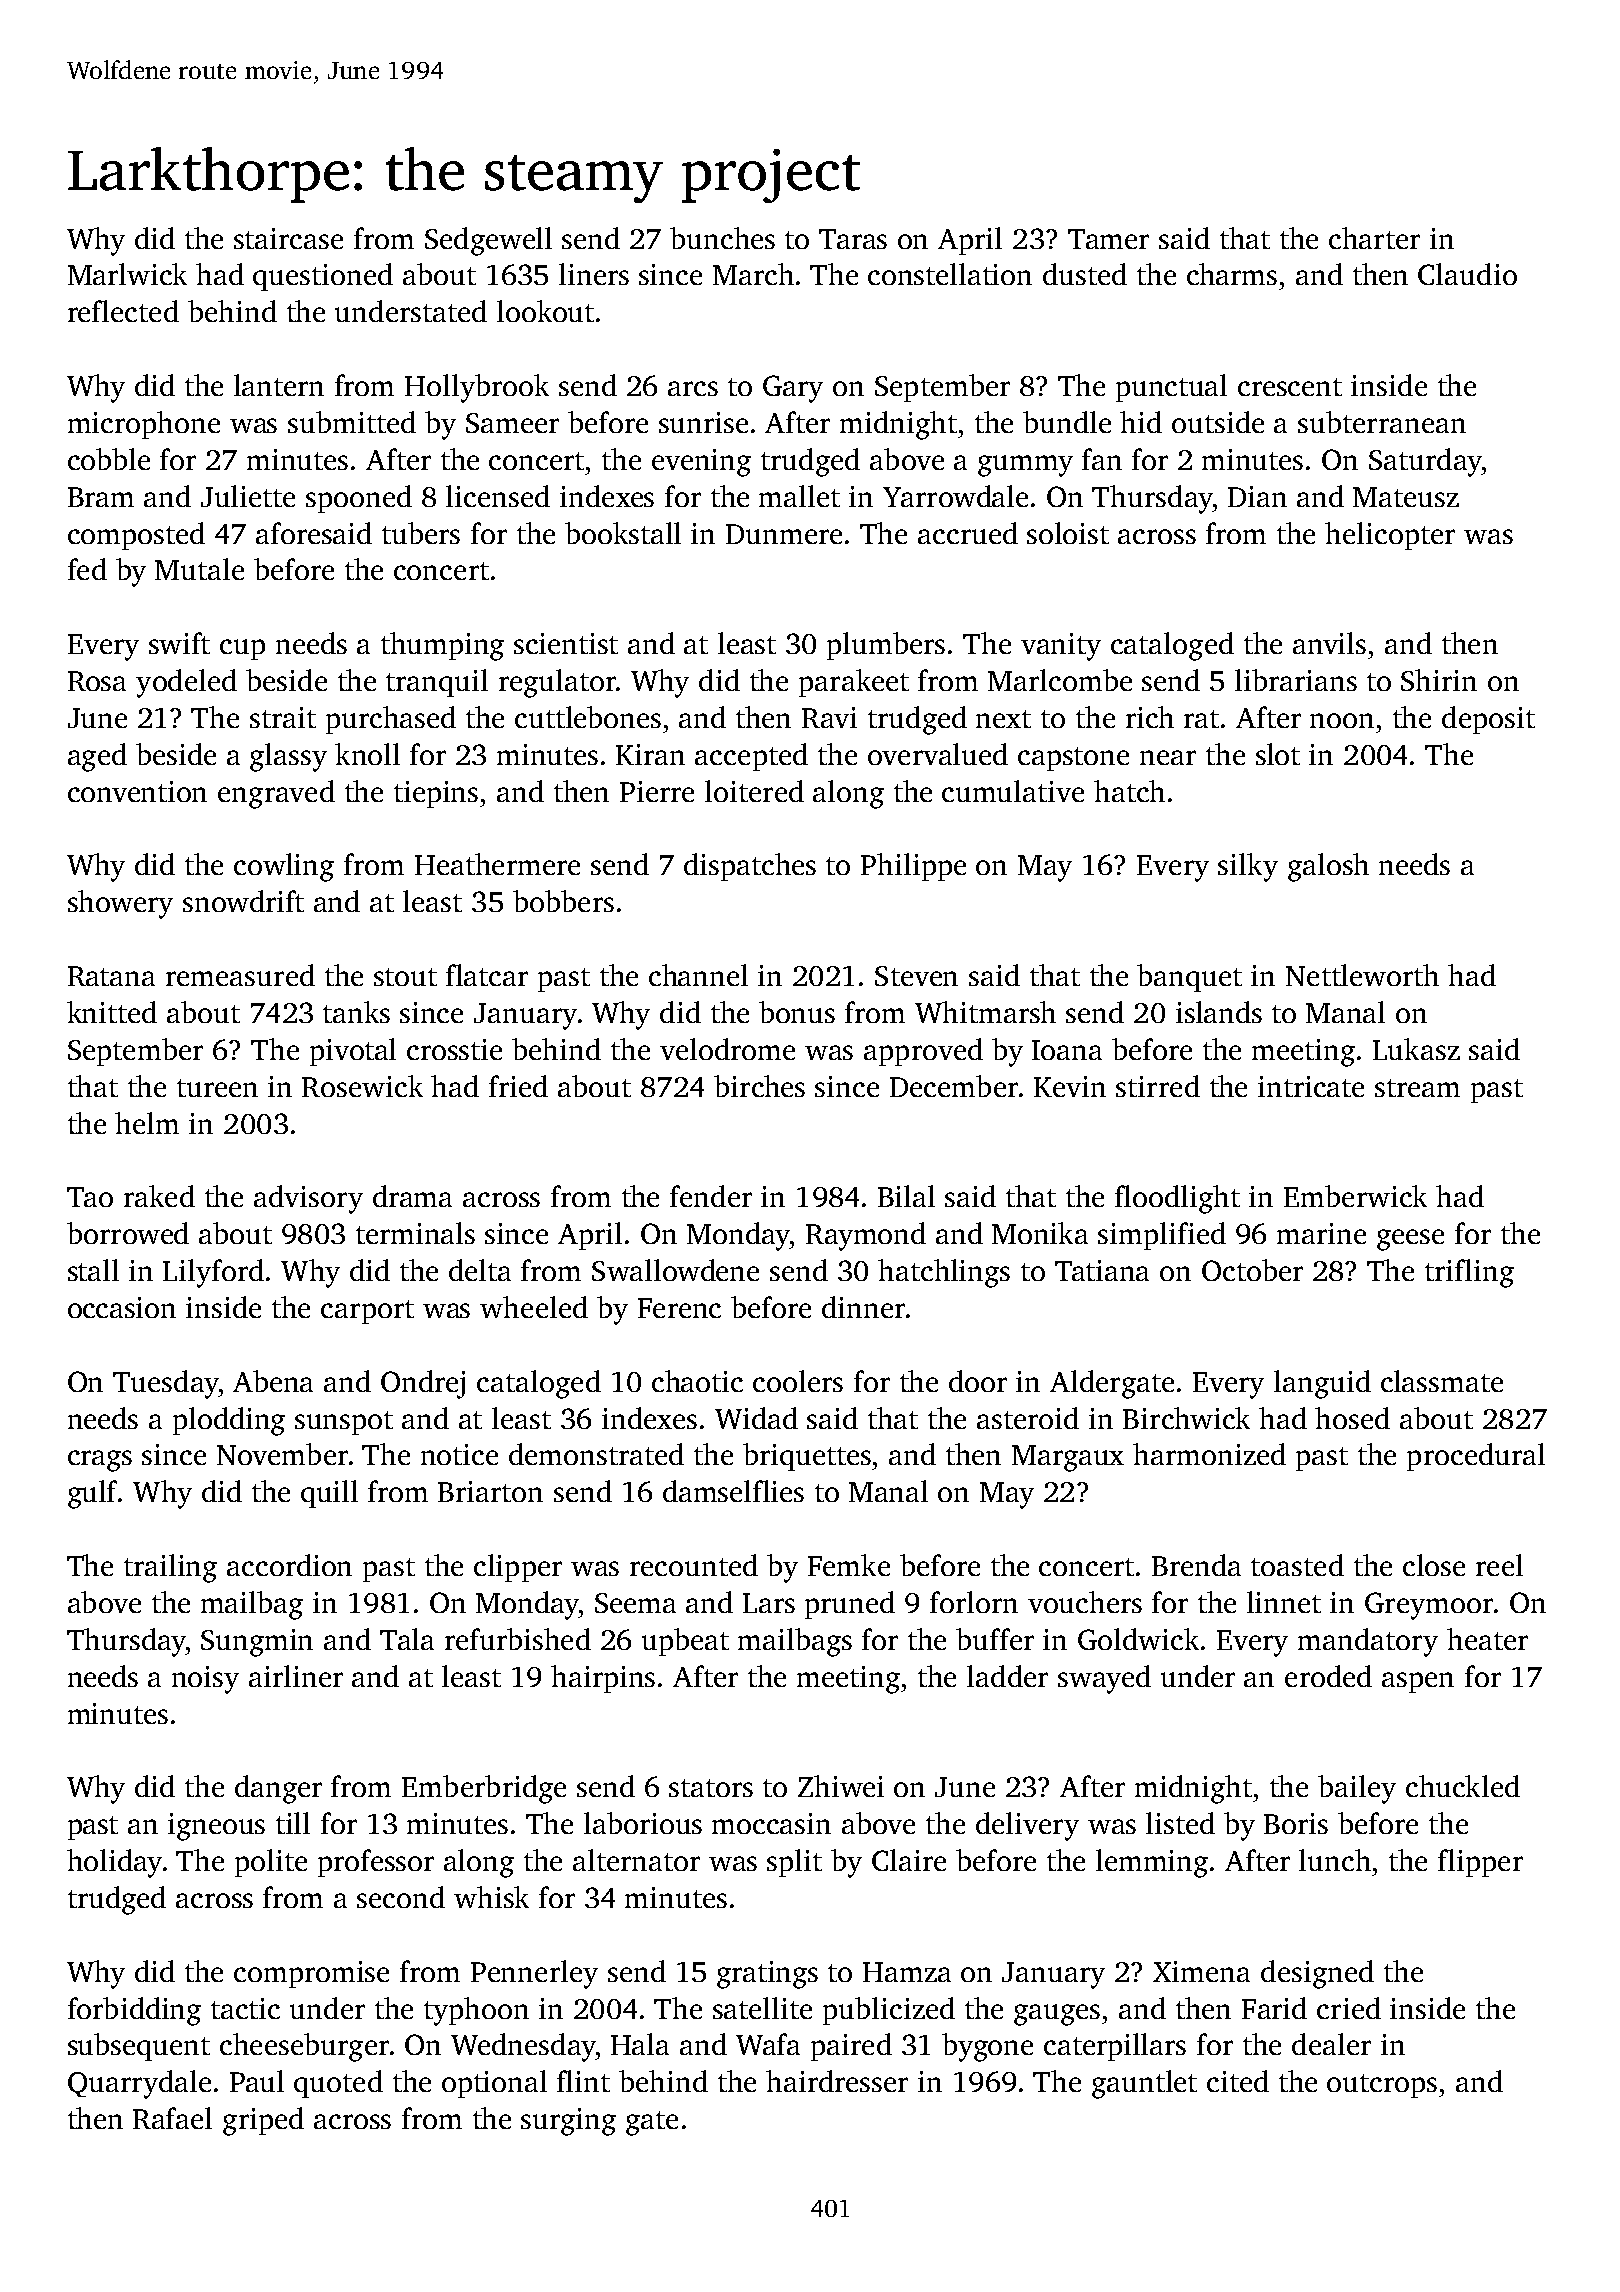 This screenshot has height=2292, width=1620. What do you see at coordinates (767, 1975) in the screenshot?
I see `gratings` at bounding box center [767, 1975].
